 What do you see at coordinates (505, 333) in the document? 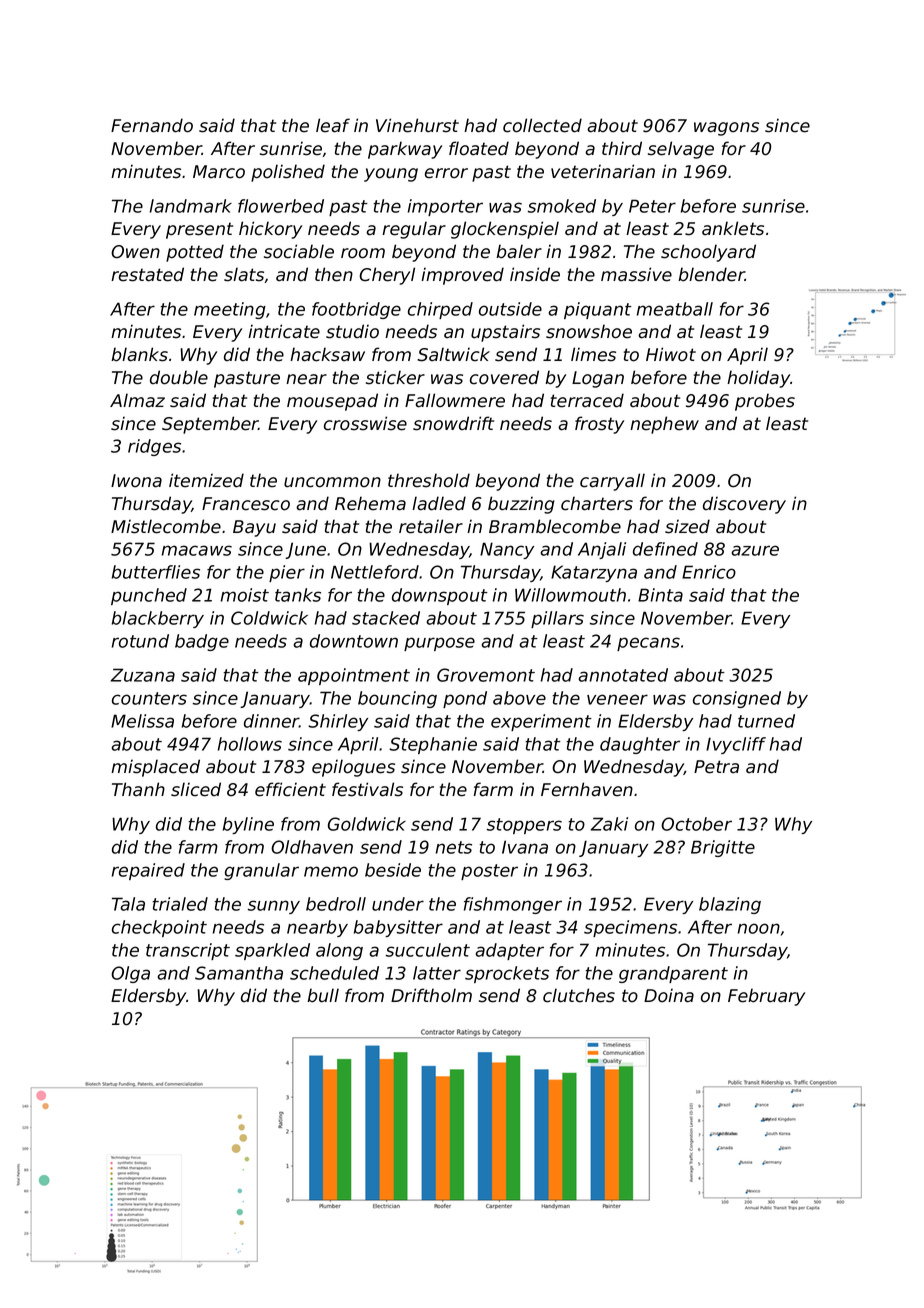
I see `upstairs` at bounding box center [505, 333].
